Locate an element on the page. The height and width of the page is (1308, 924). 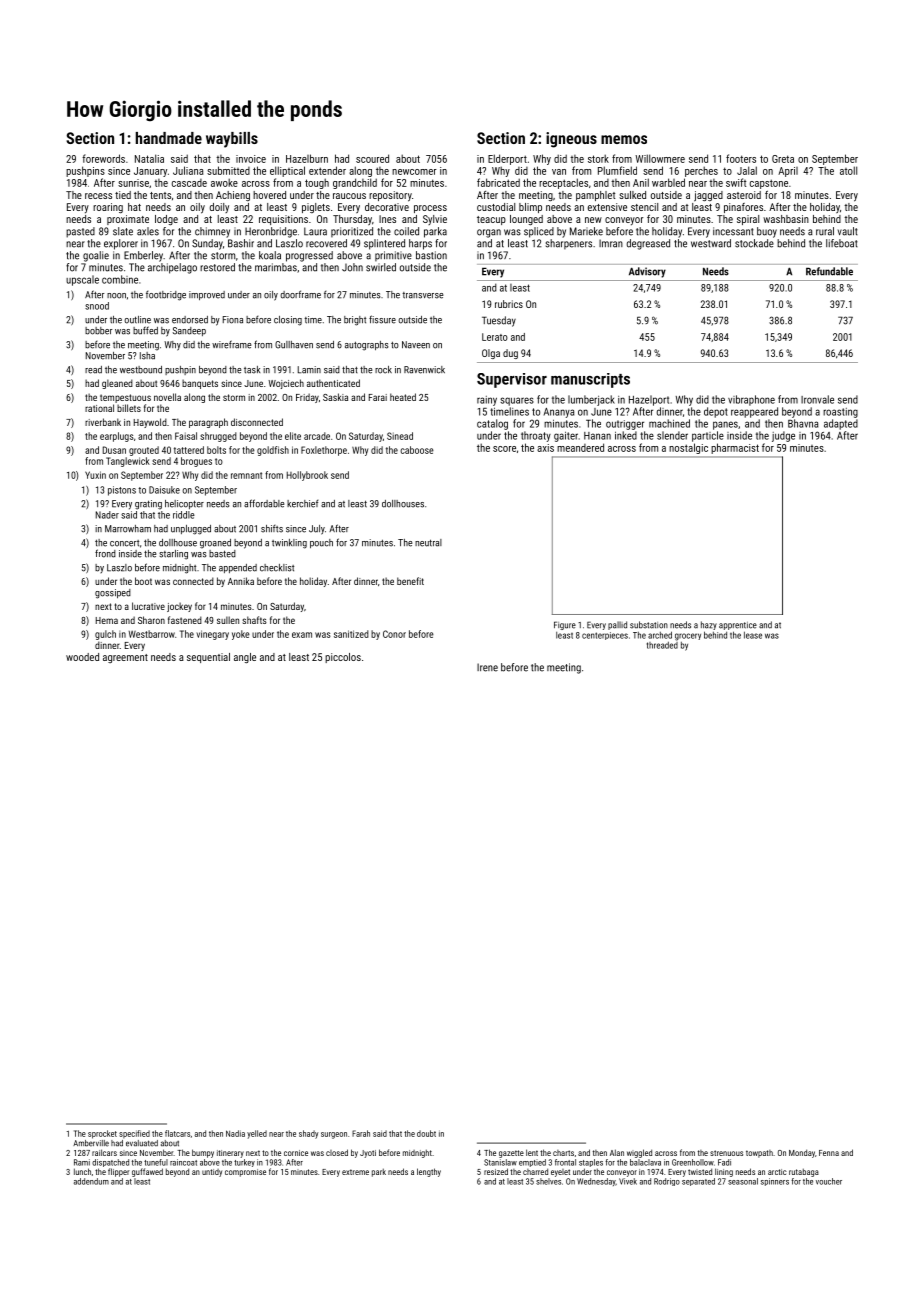
organ is located at coordinates (489, 233).
